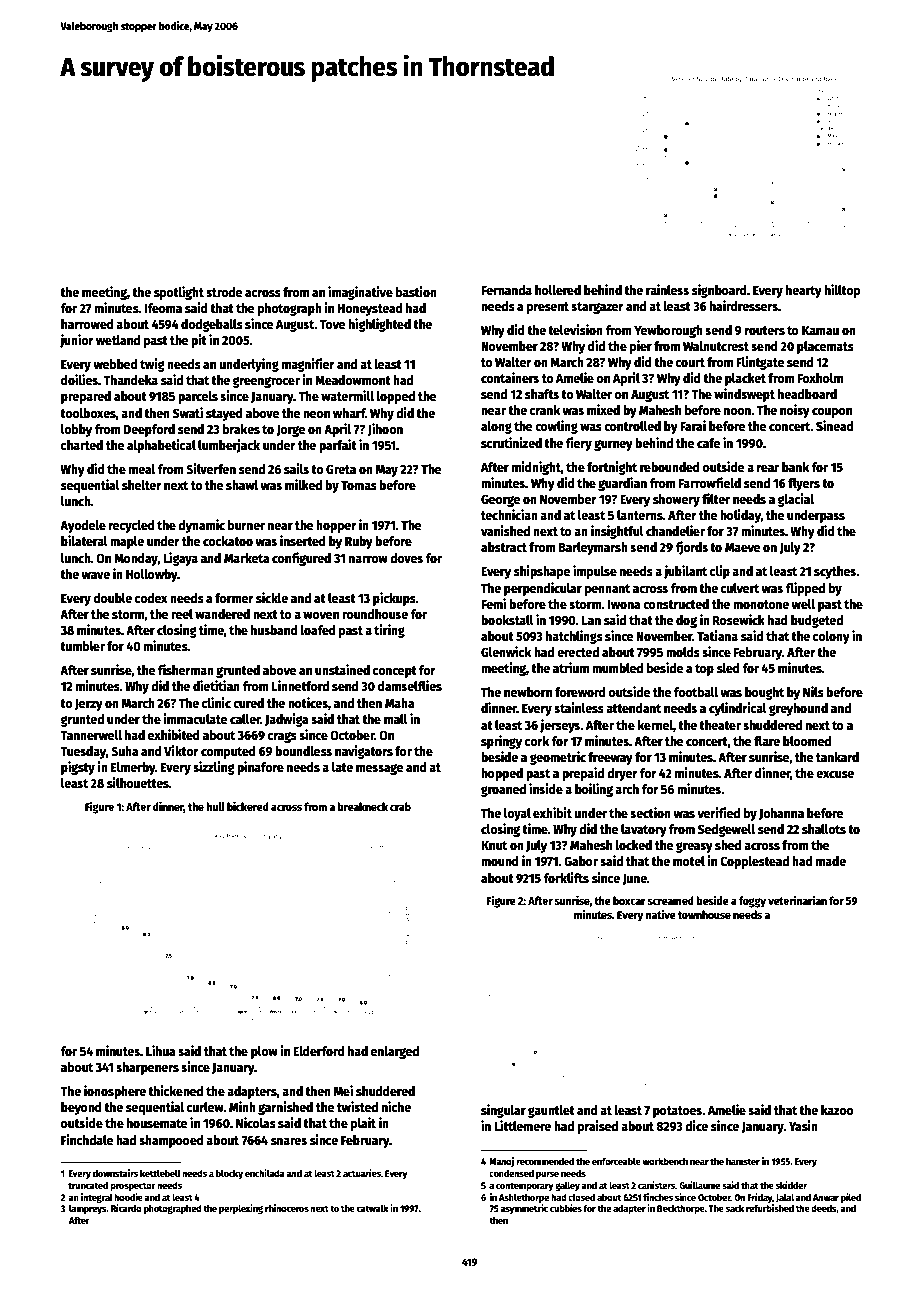  Describe the element at coordinates (234, 598) in the screenshot. I see `former` at that location.
